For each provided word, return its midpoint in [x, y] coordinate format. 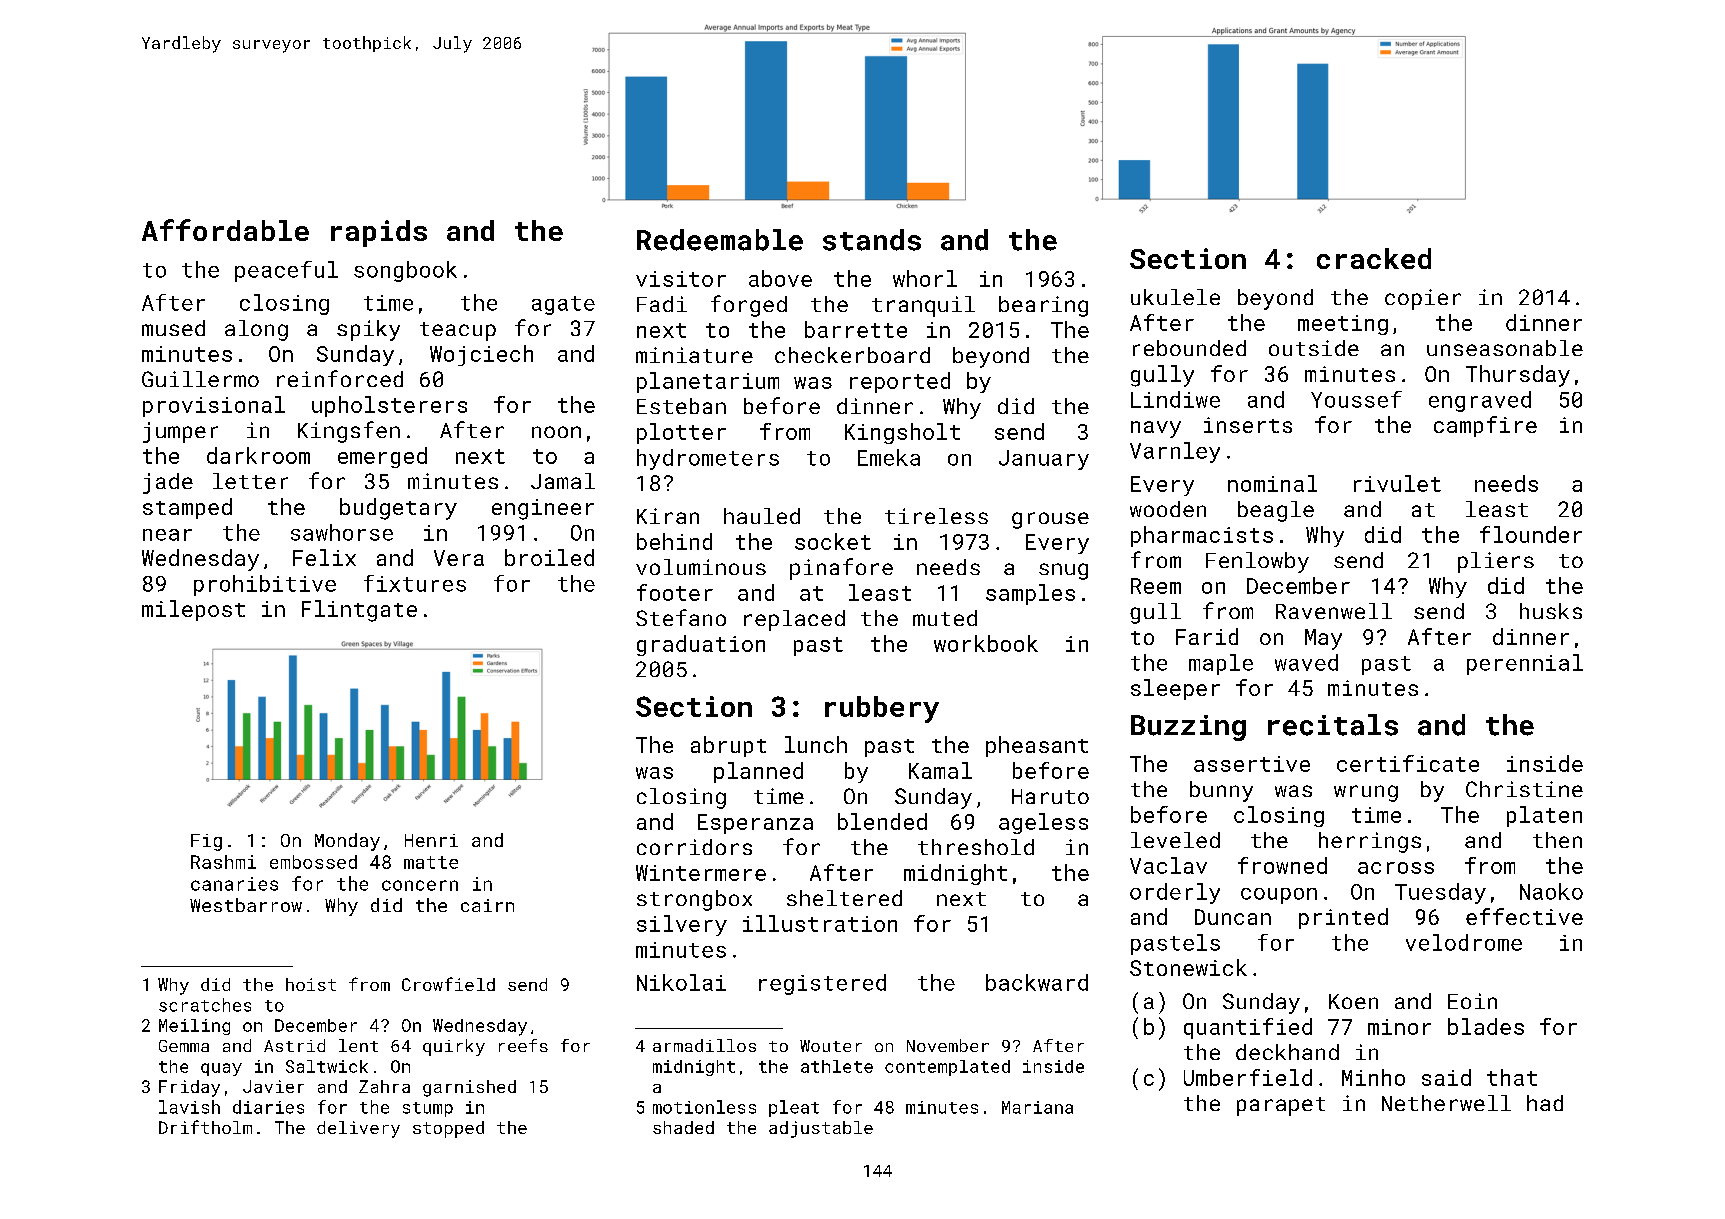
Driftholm [205, 1127]
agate [563, 305]
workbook [986, 643]
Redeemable [720, 240]
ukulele [1175, 297]
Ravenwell [1334, 611]
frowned [1282, 865]
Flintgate [359, 611]
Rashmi [223, 862]
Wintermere [701, 873]
